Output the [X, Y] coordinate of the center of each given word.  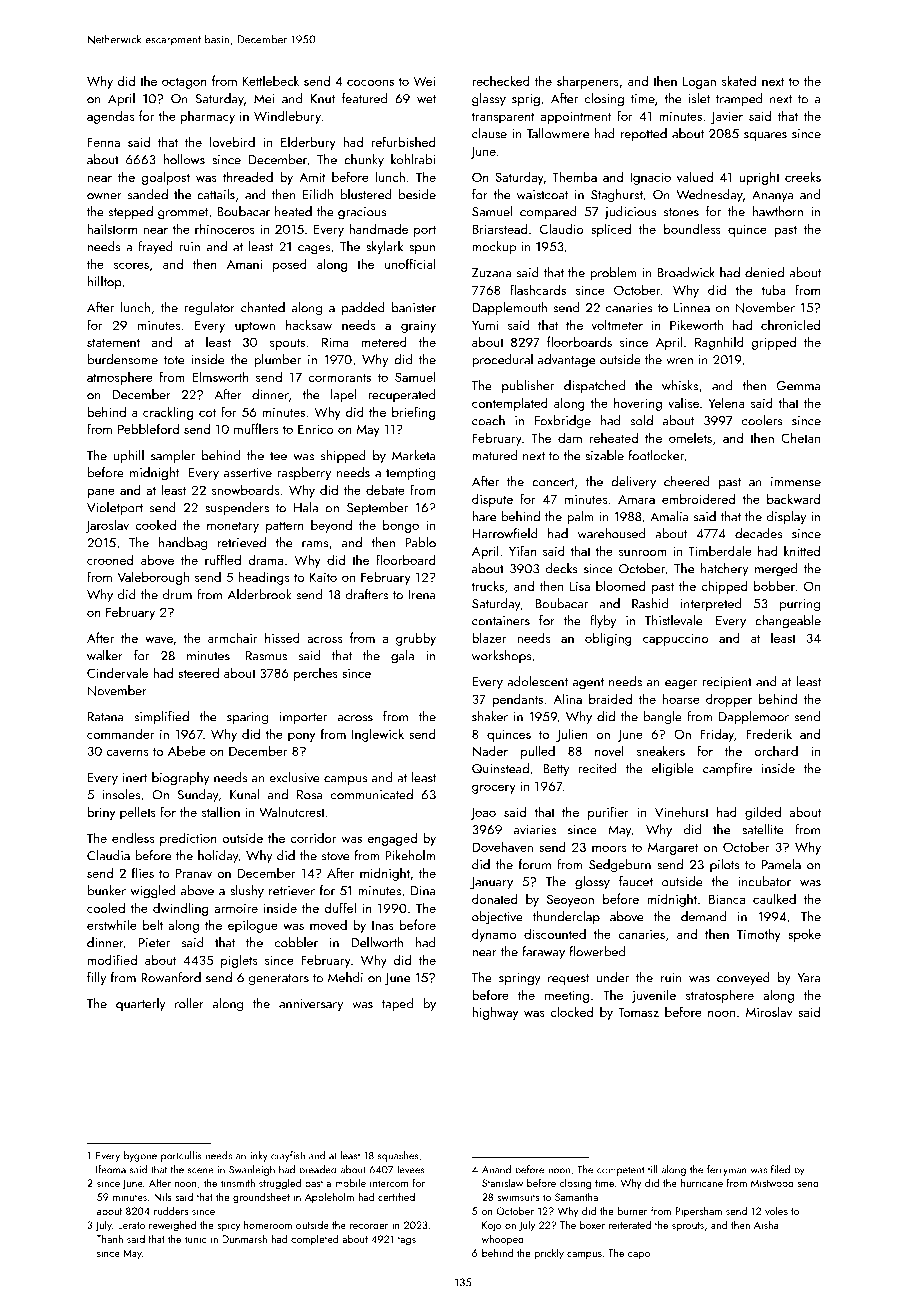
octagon [184, 83]
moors [609, 848]
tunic [195, 1239]
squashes [398, 1156]
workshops [501, 656]
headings [264, 578]
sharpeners [588, 82]
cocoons [370, 82]
